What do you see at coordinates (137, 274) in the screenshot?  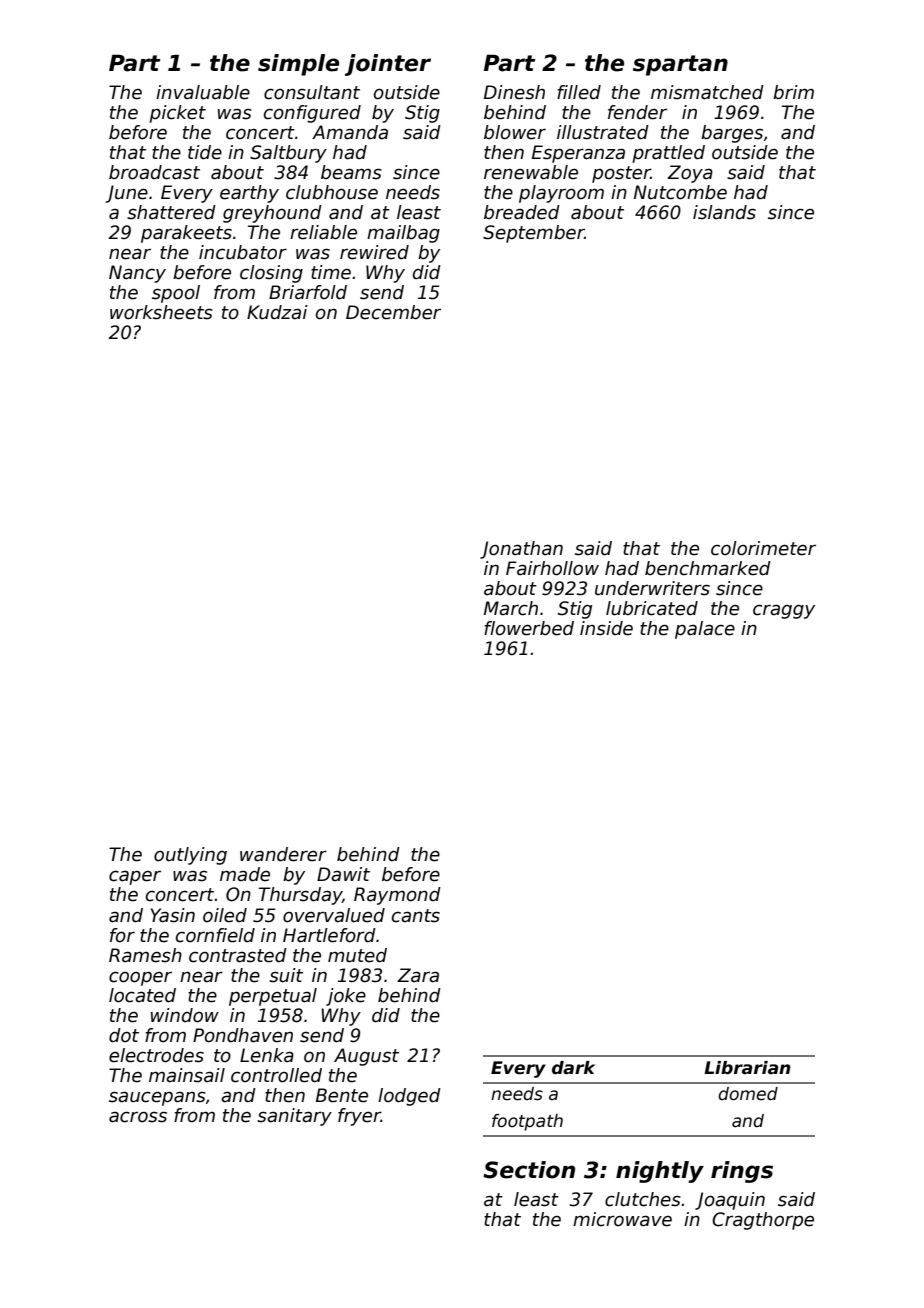 I see `Nancy` at bounding box center [137, 274].
